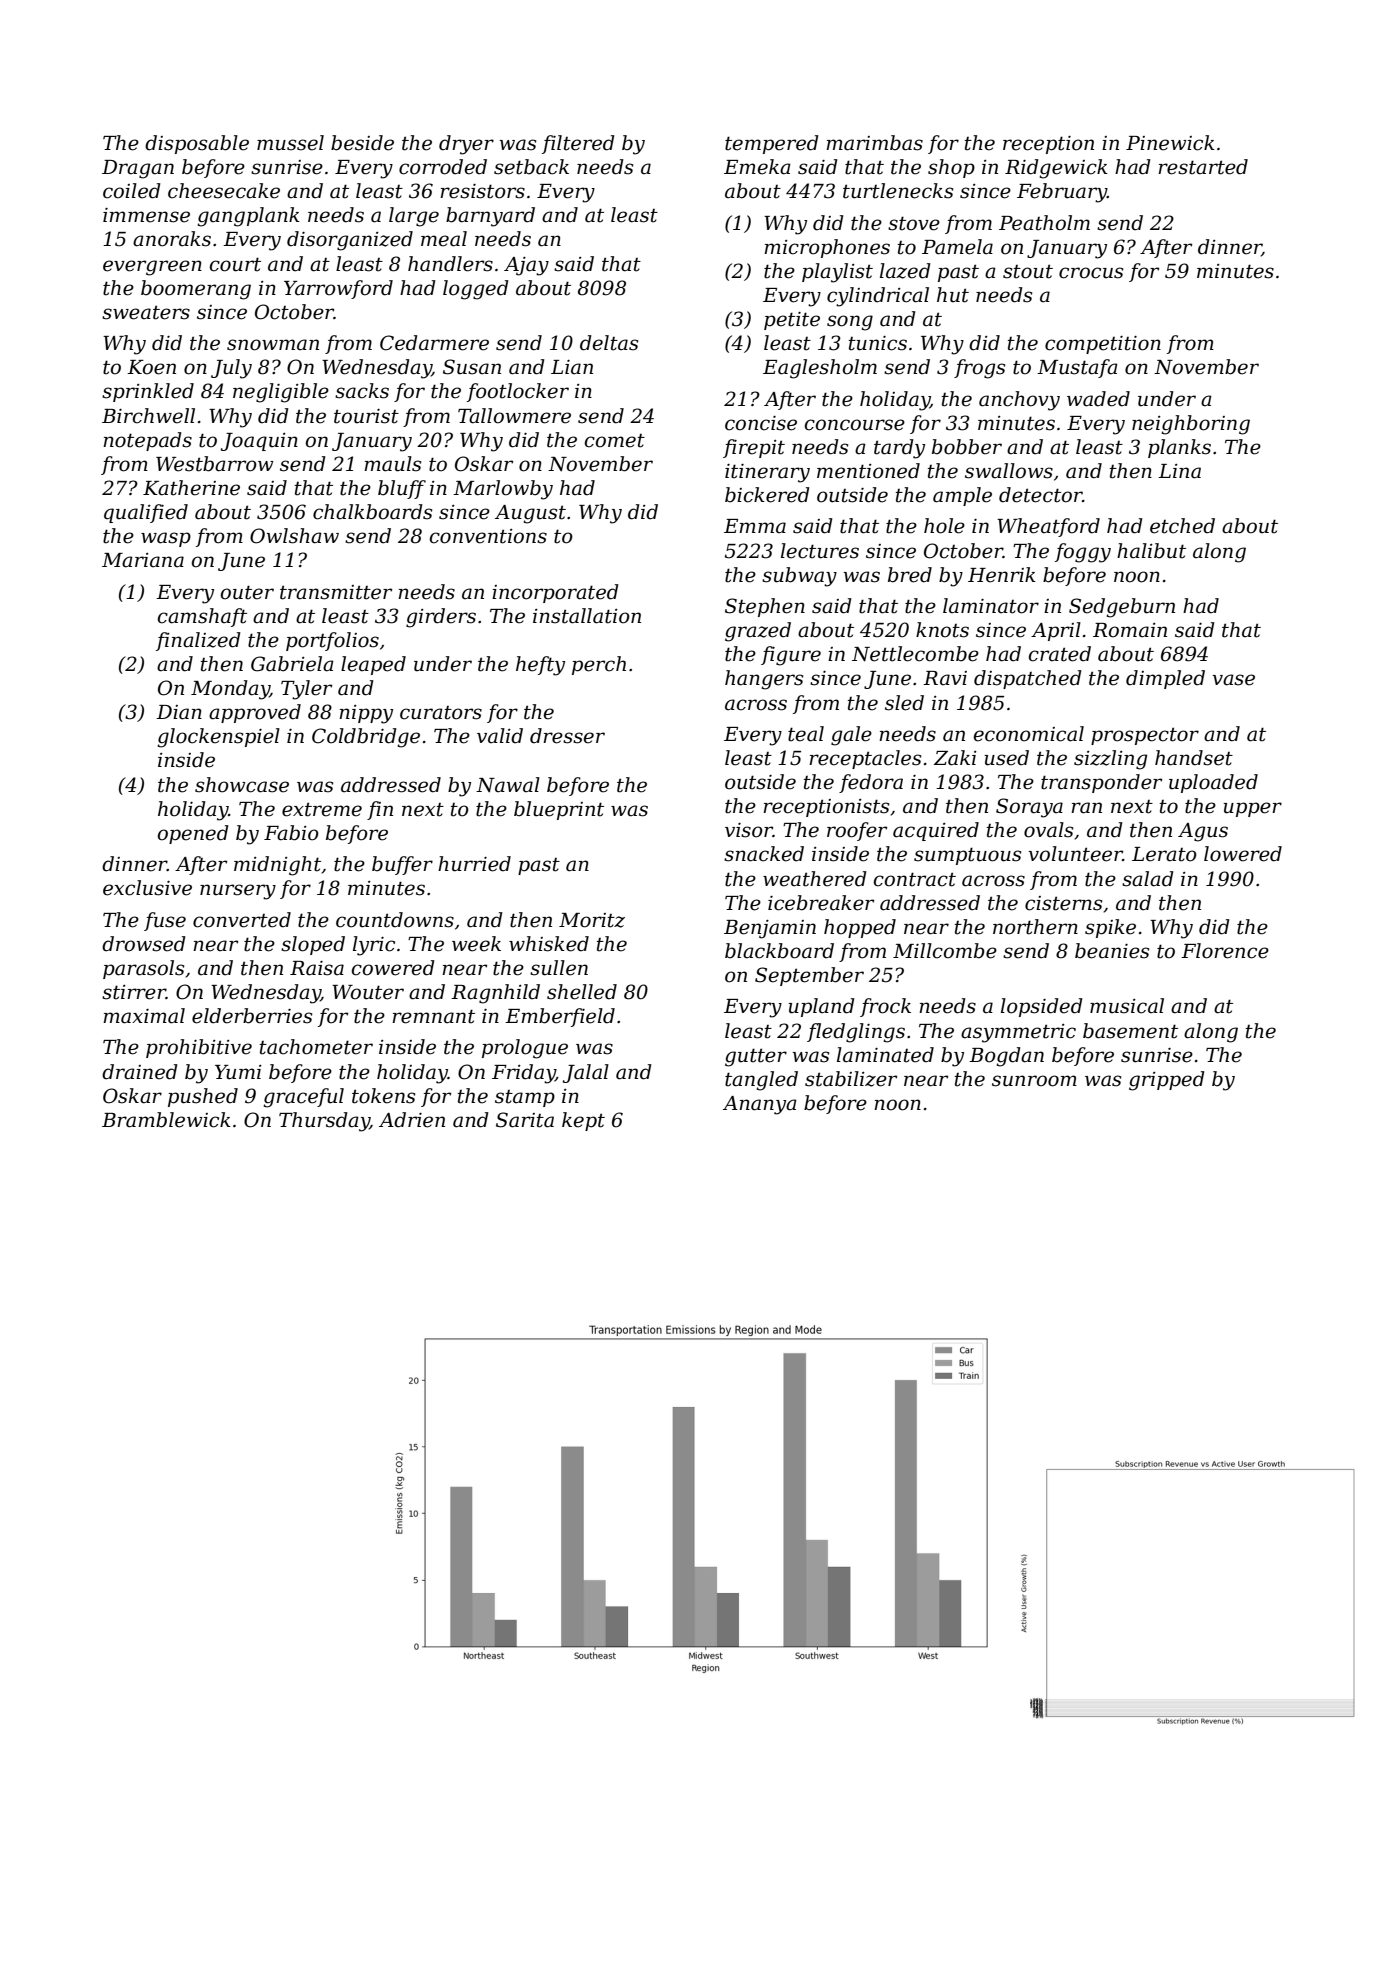  I want to click on exclusive, so click(147, 888).
